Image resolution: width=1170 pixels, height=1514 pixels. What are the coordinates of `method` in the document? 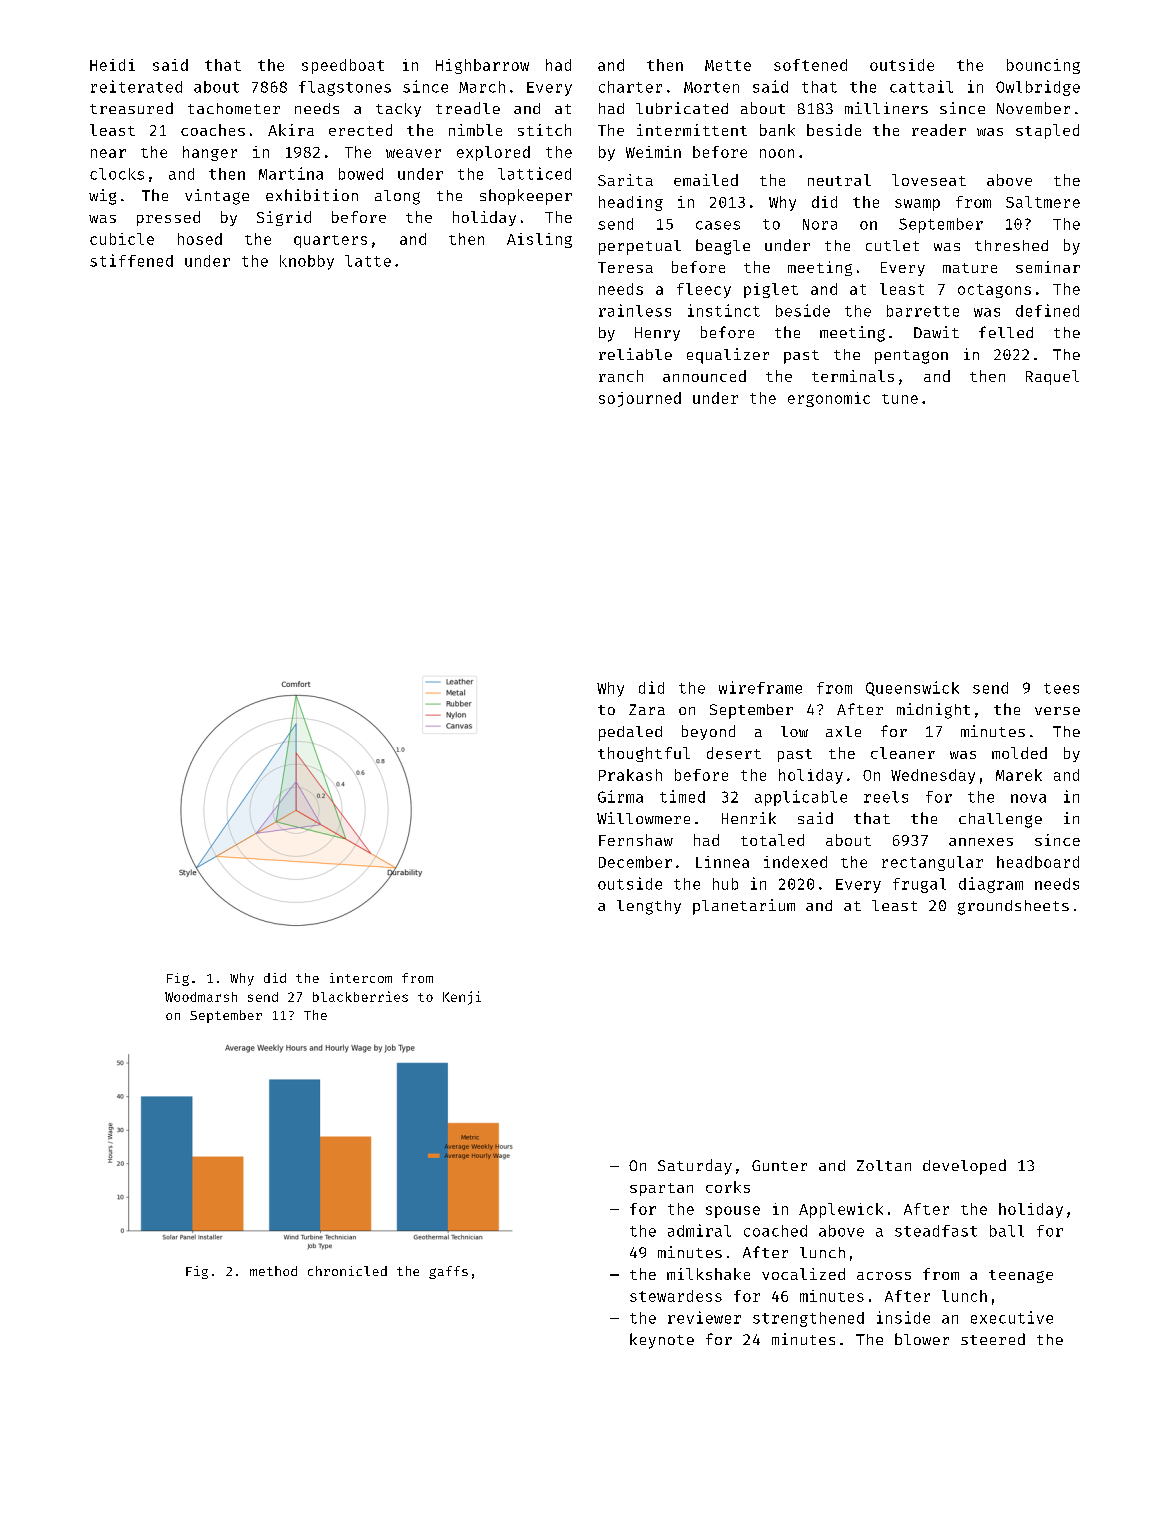 It's located at (273, 1271).
